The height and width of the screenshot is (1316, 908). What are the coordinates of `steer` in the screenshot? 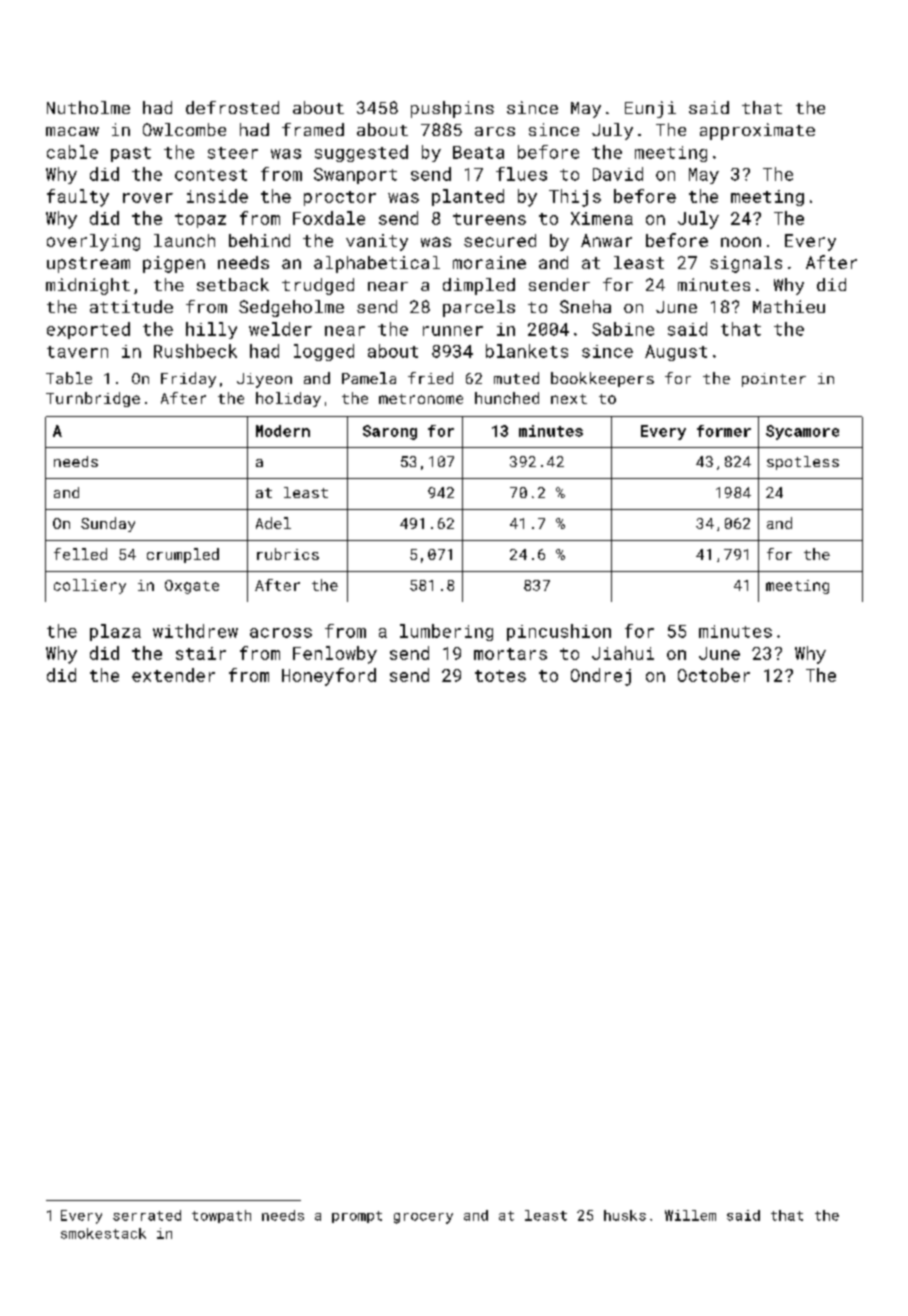 It's located at (233, 153).
